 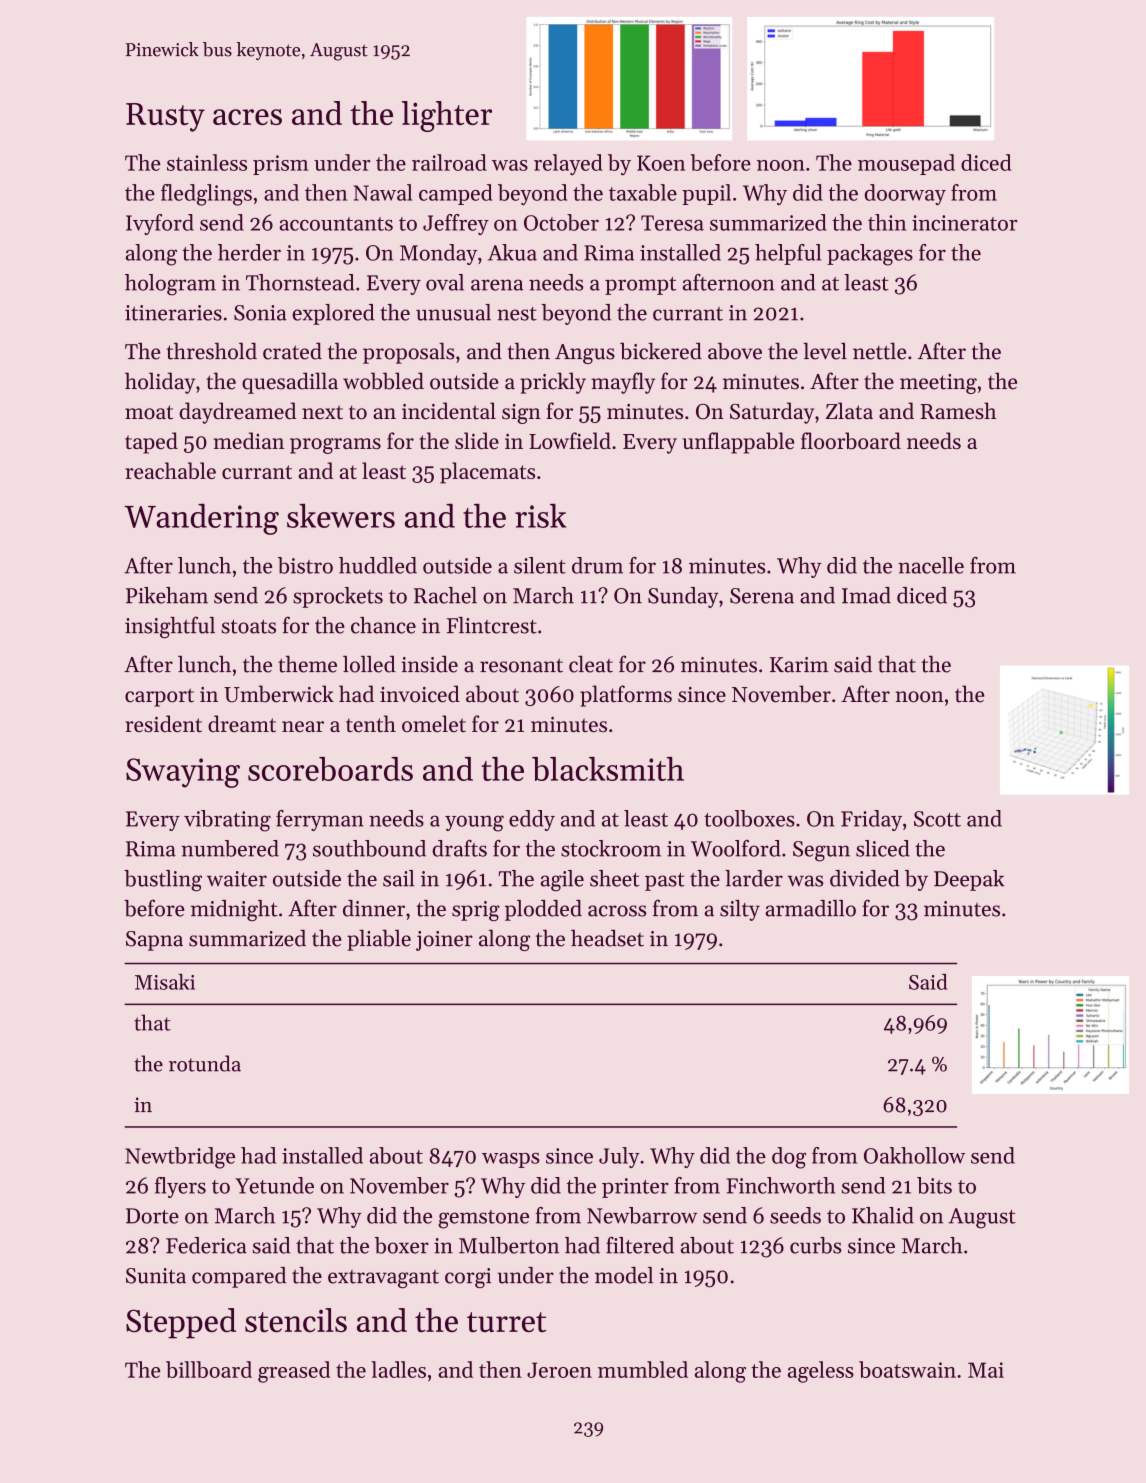 I want to click on mousepad, so click(x=906, y=164).
